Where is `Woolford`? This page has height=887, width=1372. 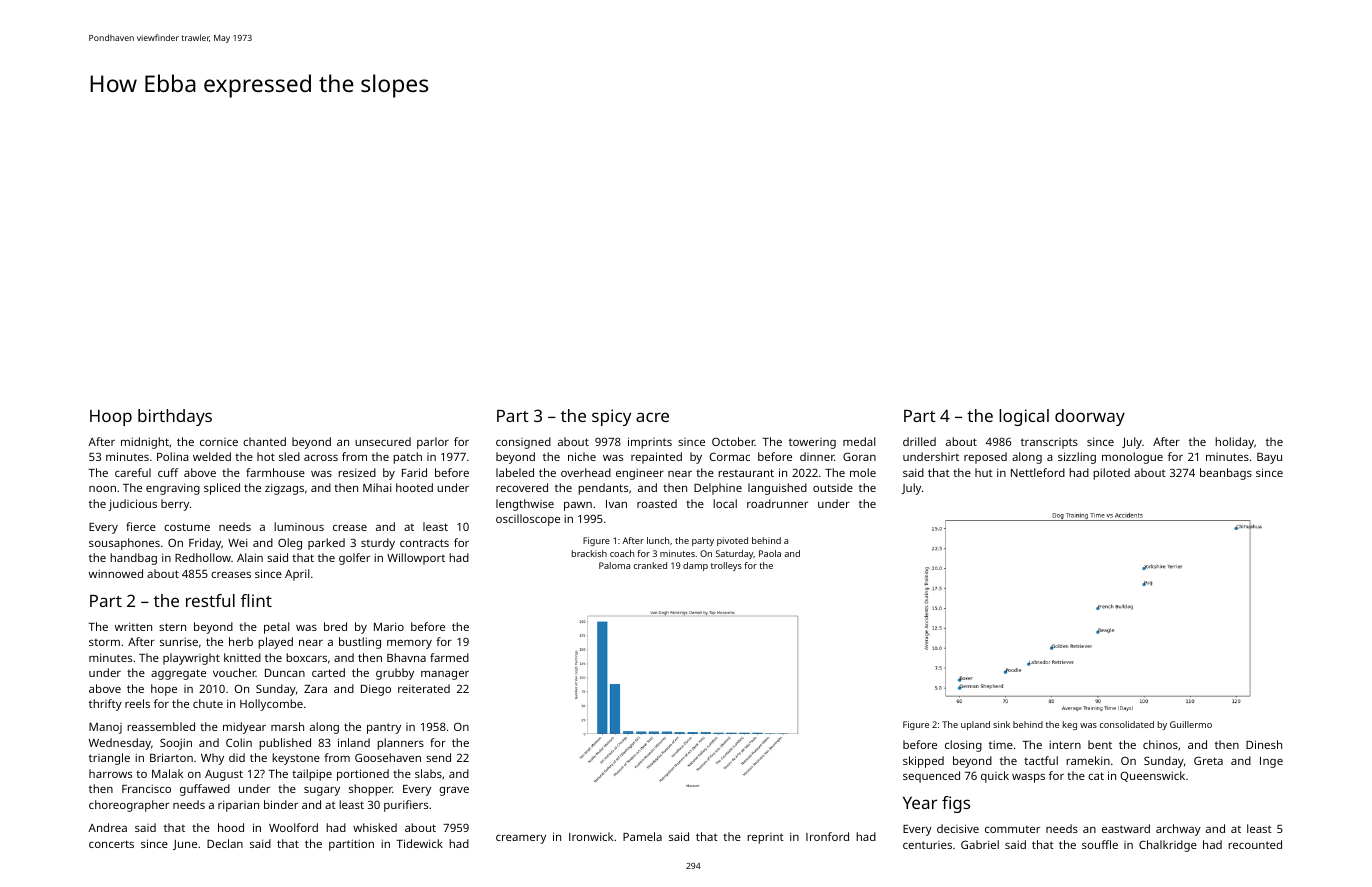 Woolford is located at coordinates (293, 827).
